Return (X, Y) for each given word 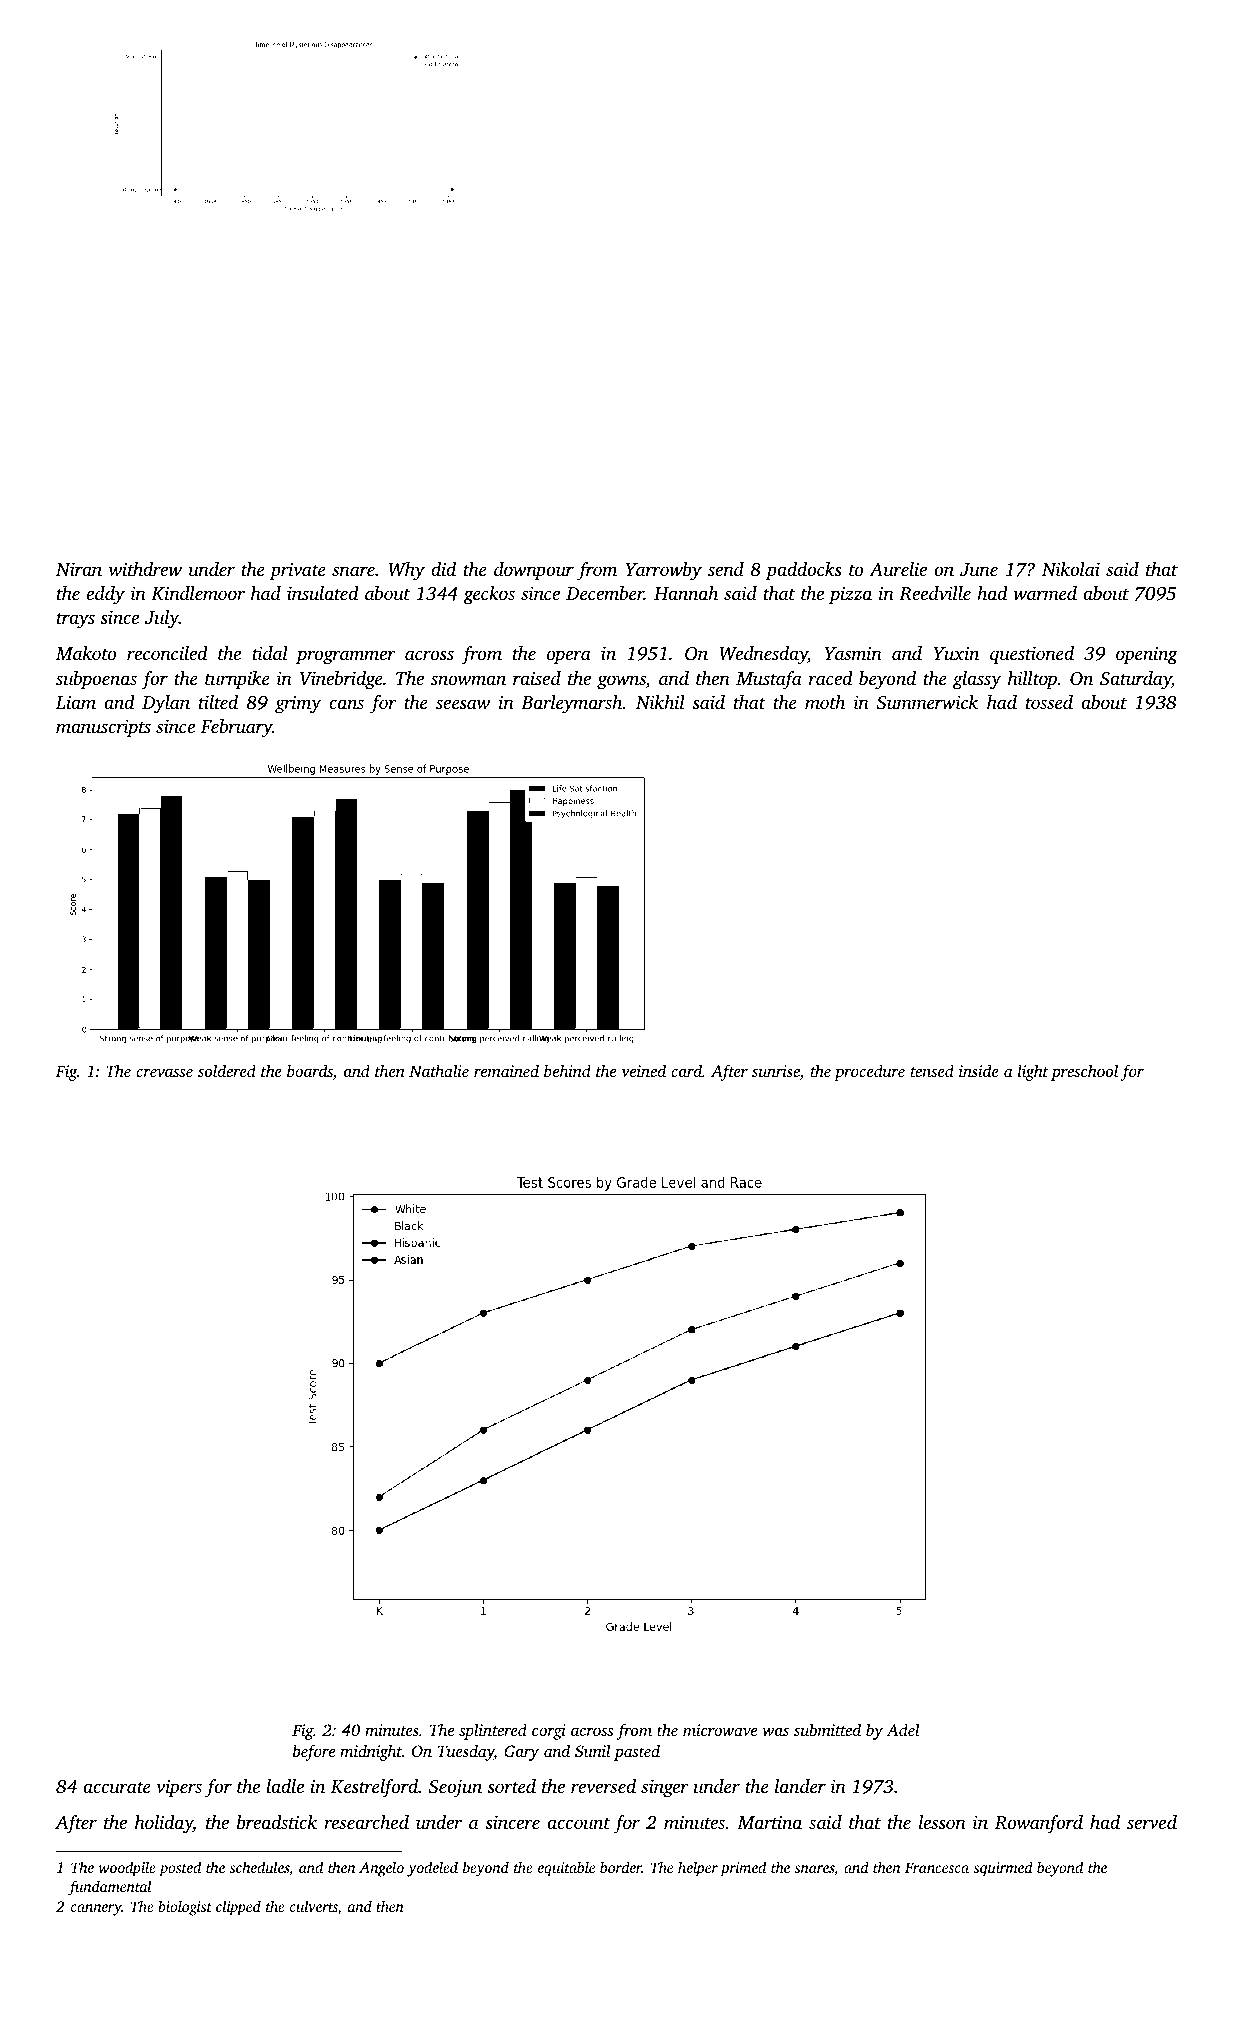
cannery (96, 1910)
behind (567, 1070)
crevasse (164, 1072)
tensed (932, 1070)
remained (506, 1070)
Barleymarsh (572, 704)
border (621, 1867)
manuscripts (103, 728)
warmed (1045, 593)
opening (1147, 656)
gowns (621, 682)
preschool (1084, 1072)
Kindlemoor (198, 593)
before (314, 1752)
